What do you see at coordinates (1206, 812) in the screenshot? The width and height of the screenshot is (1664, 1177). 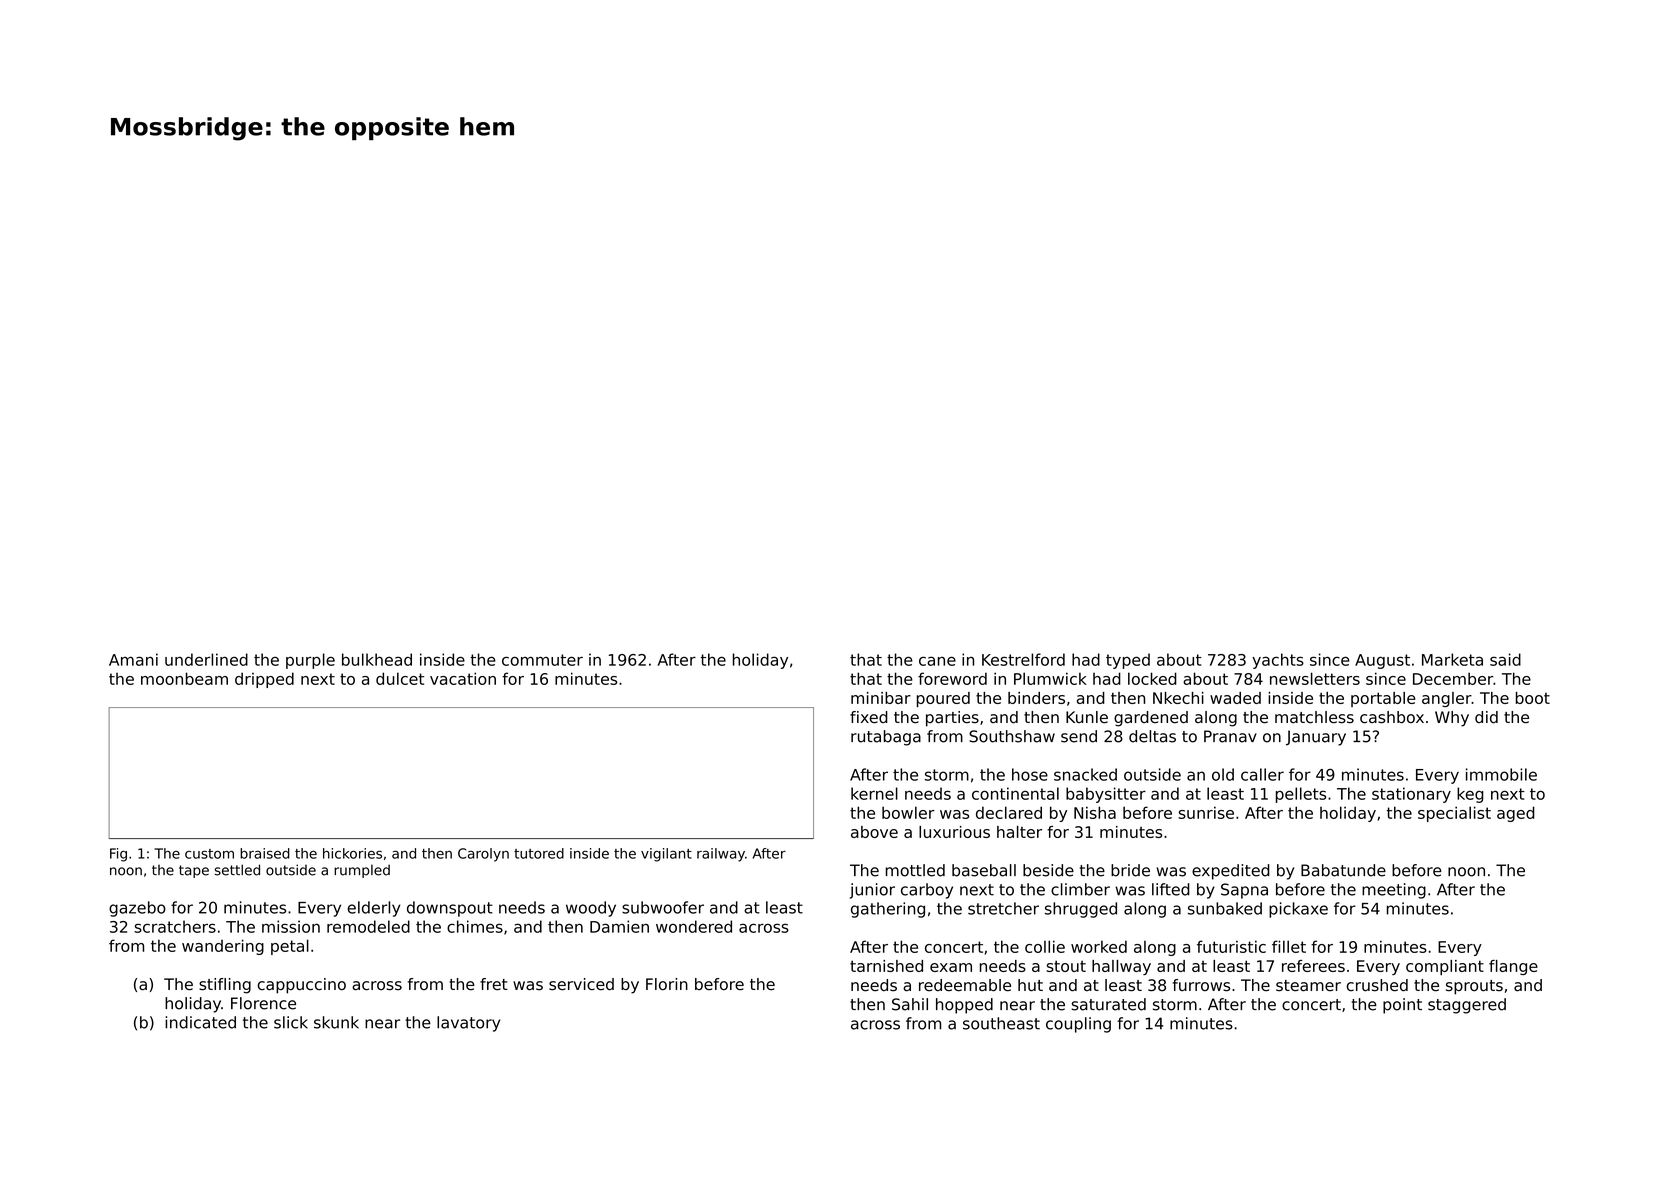 I see `sunrise` at bounding box center [1206, 812].
